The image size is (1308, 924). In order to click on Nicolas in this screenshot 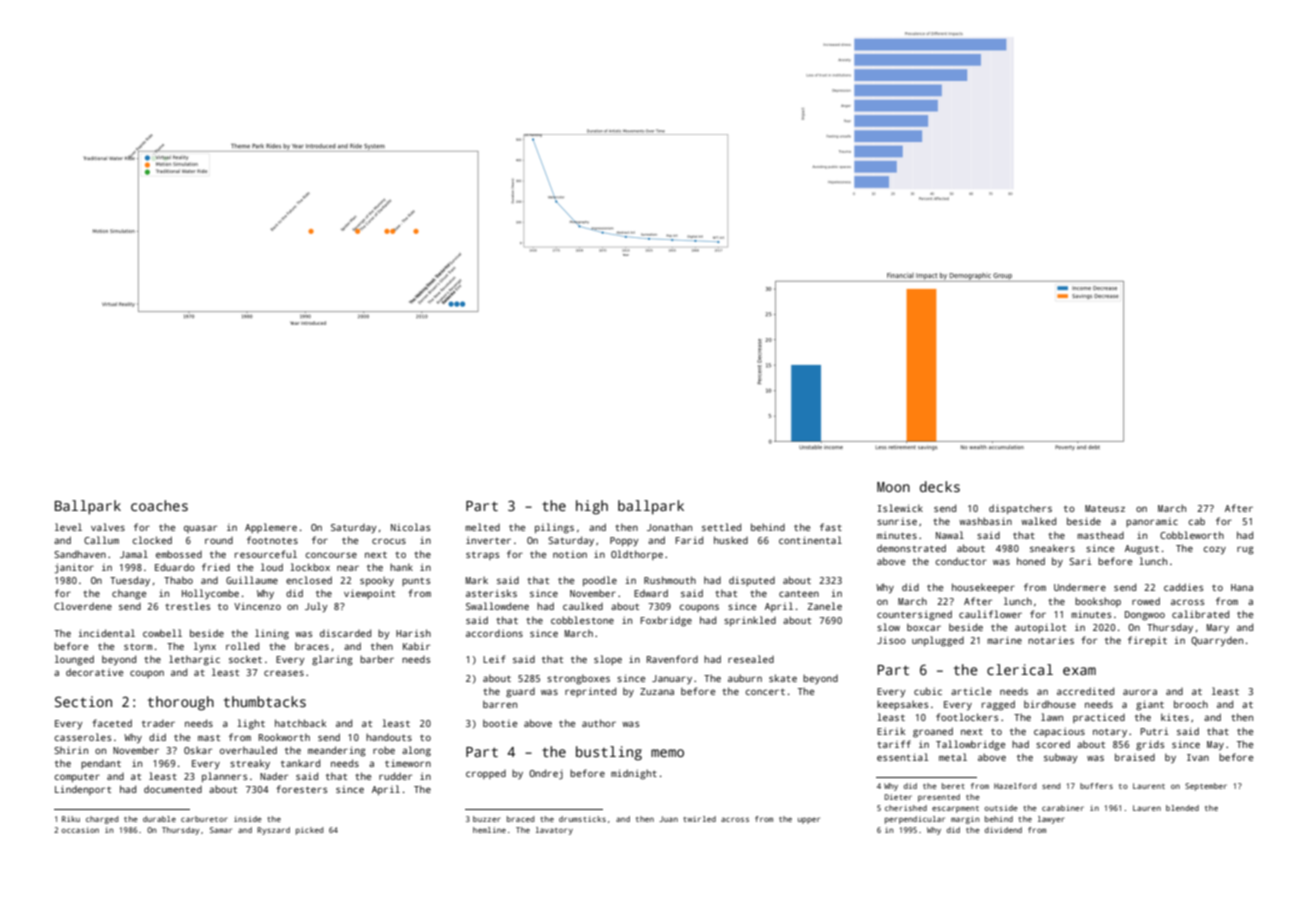, I will do `click(410, 527)`.
